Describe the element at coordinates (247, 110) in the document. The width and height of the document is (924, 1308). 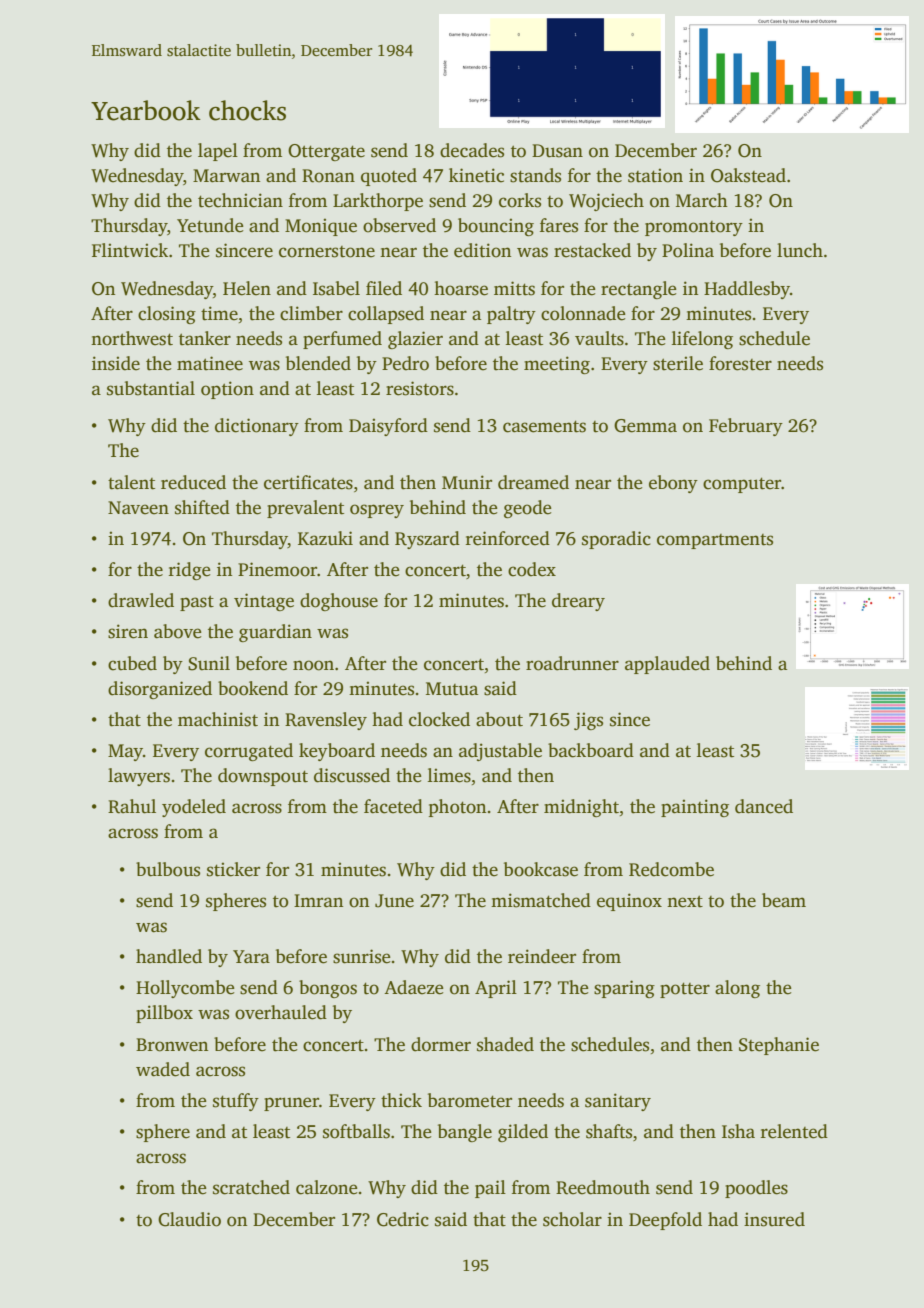
I see `chocks` at that location.
